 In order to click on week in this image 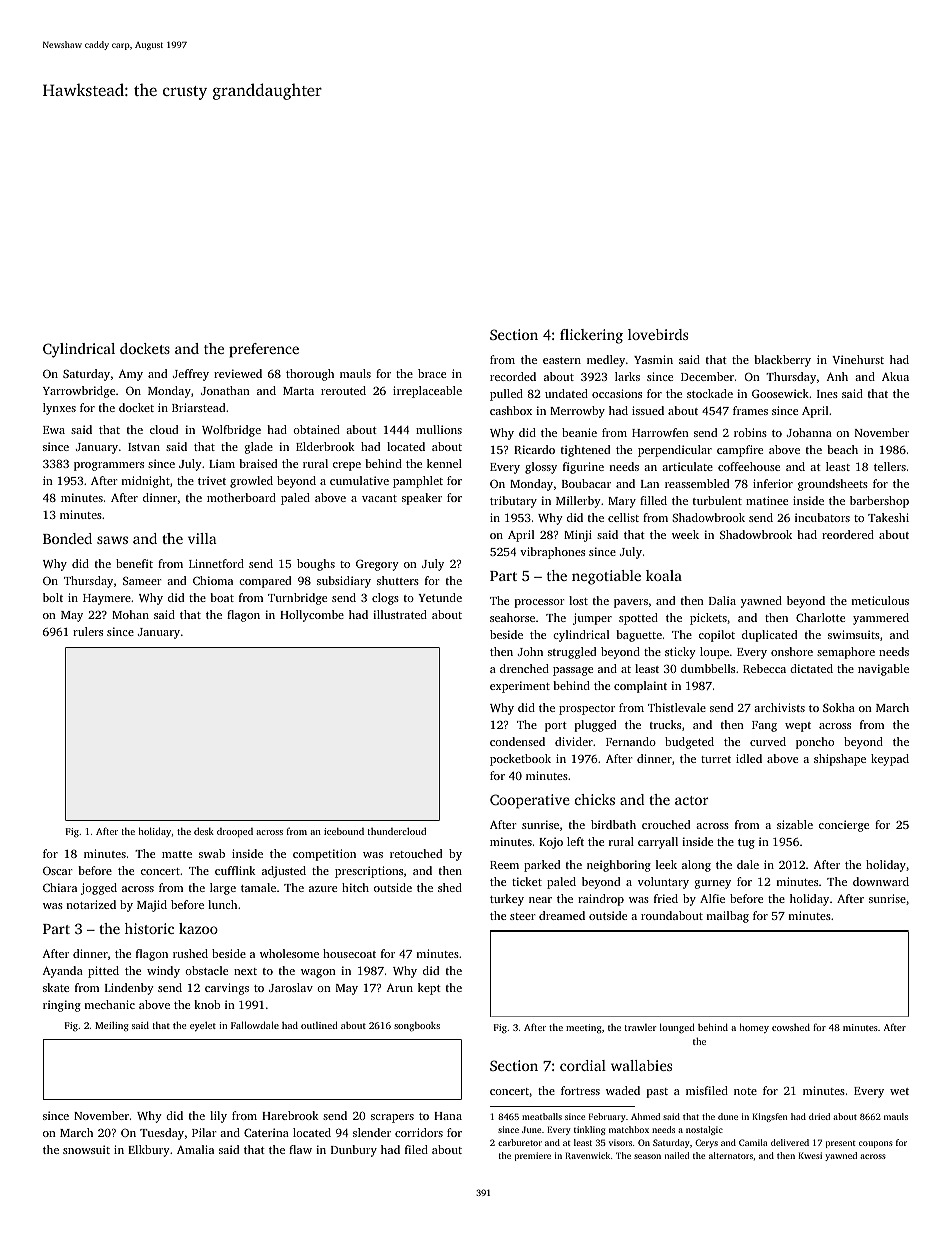, I will do `click(685, 534)`.
